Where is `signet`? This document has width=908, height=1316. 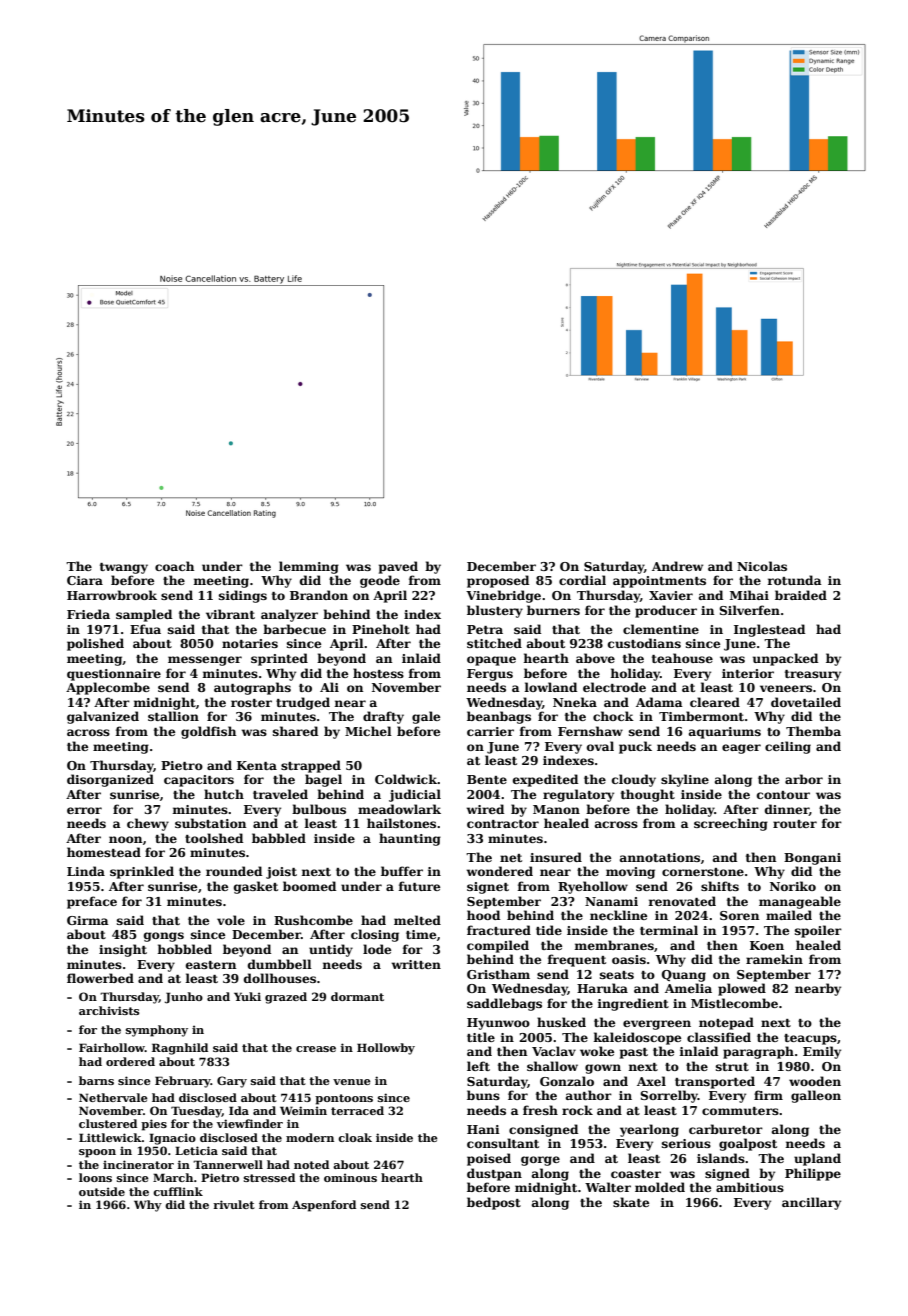 signet is located at coordinates (488, 888).
